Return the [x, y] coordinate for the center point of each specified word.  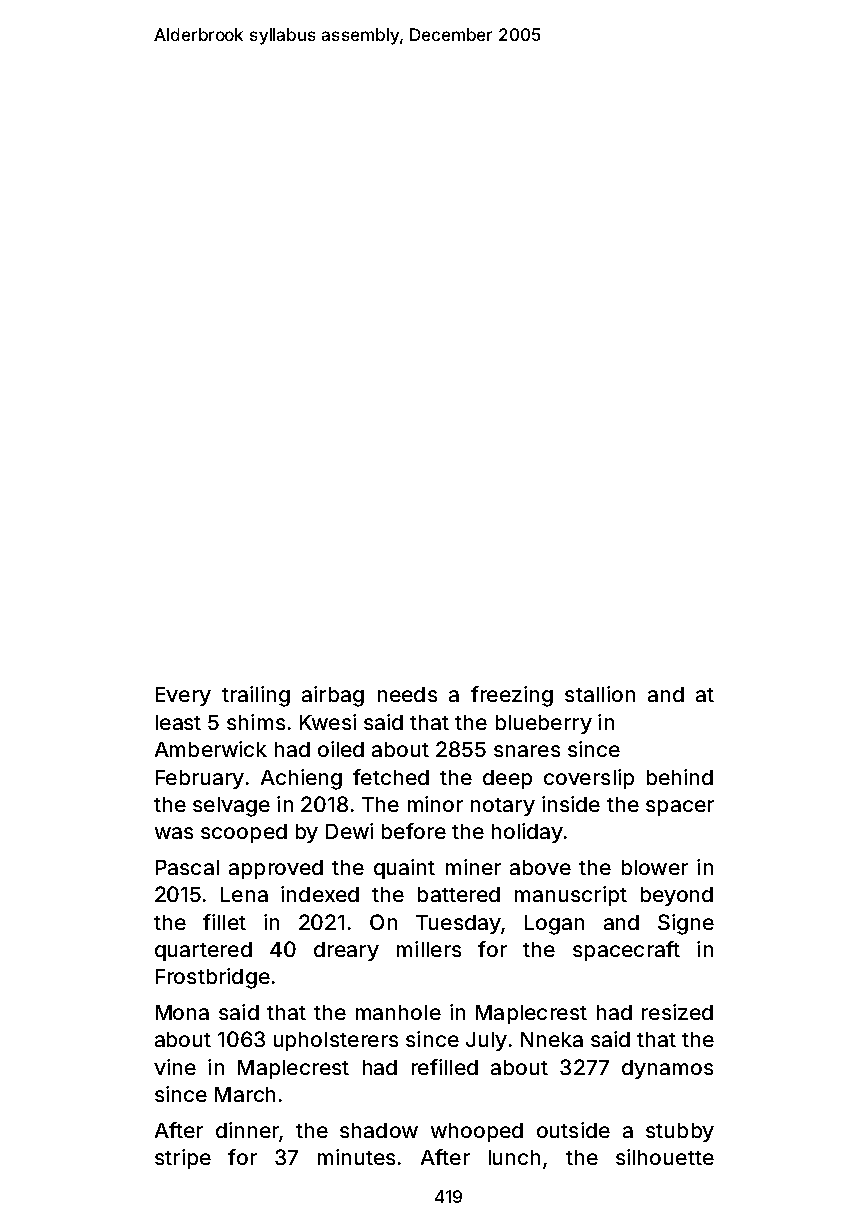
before [414, 831]
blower [655, 867]
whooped [477, 1132]
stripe [183, 1159]
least [178, 722]
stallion [600, 694]
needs [407, 694]
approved [276, 869]
